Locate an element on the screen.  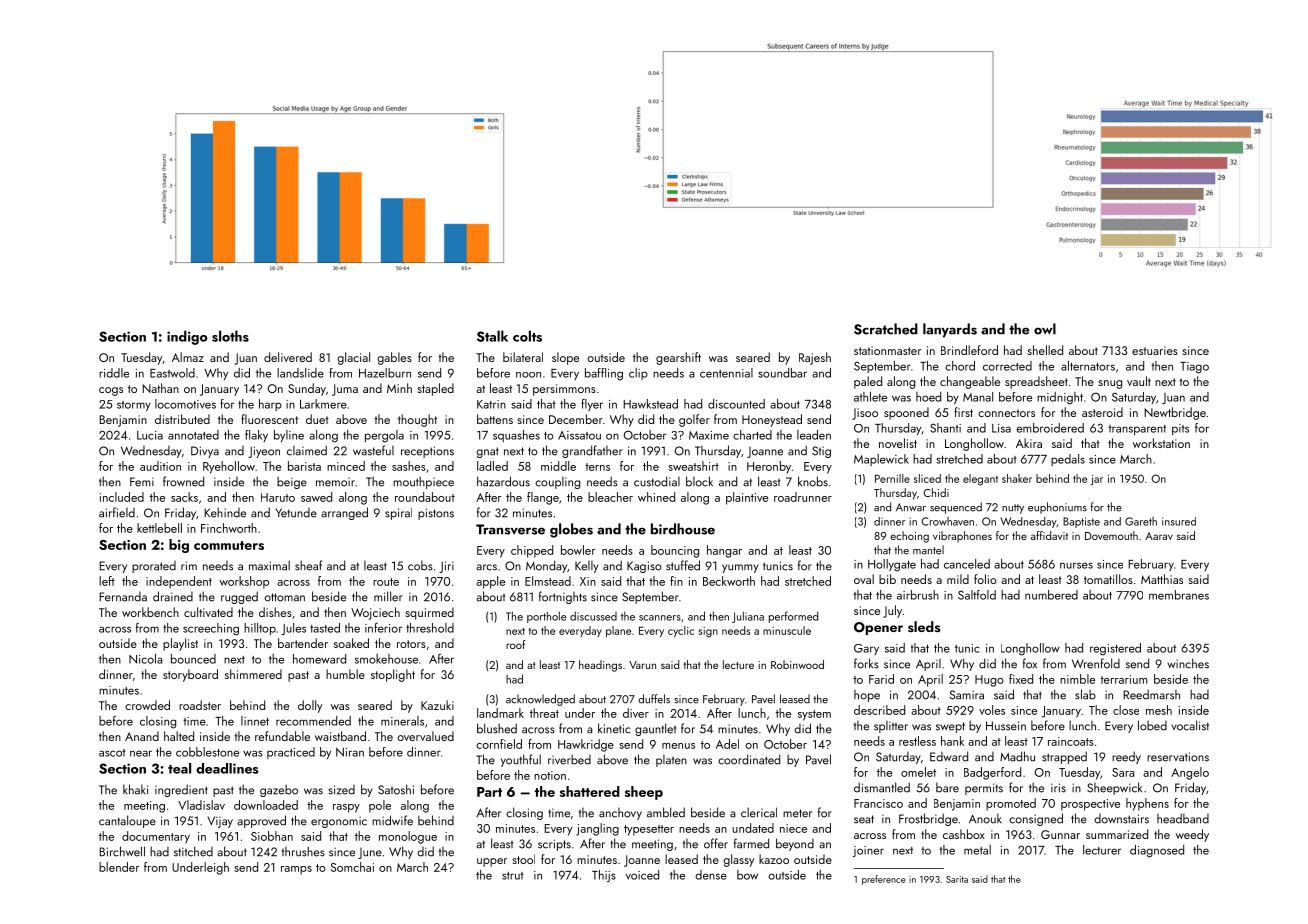
Madhu is located at coordinates (1017, 756).
